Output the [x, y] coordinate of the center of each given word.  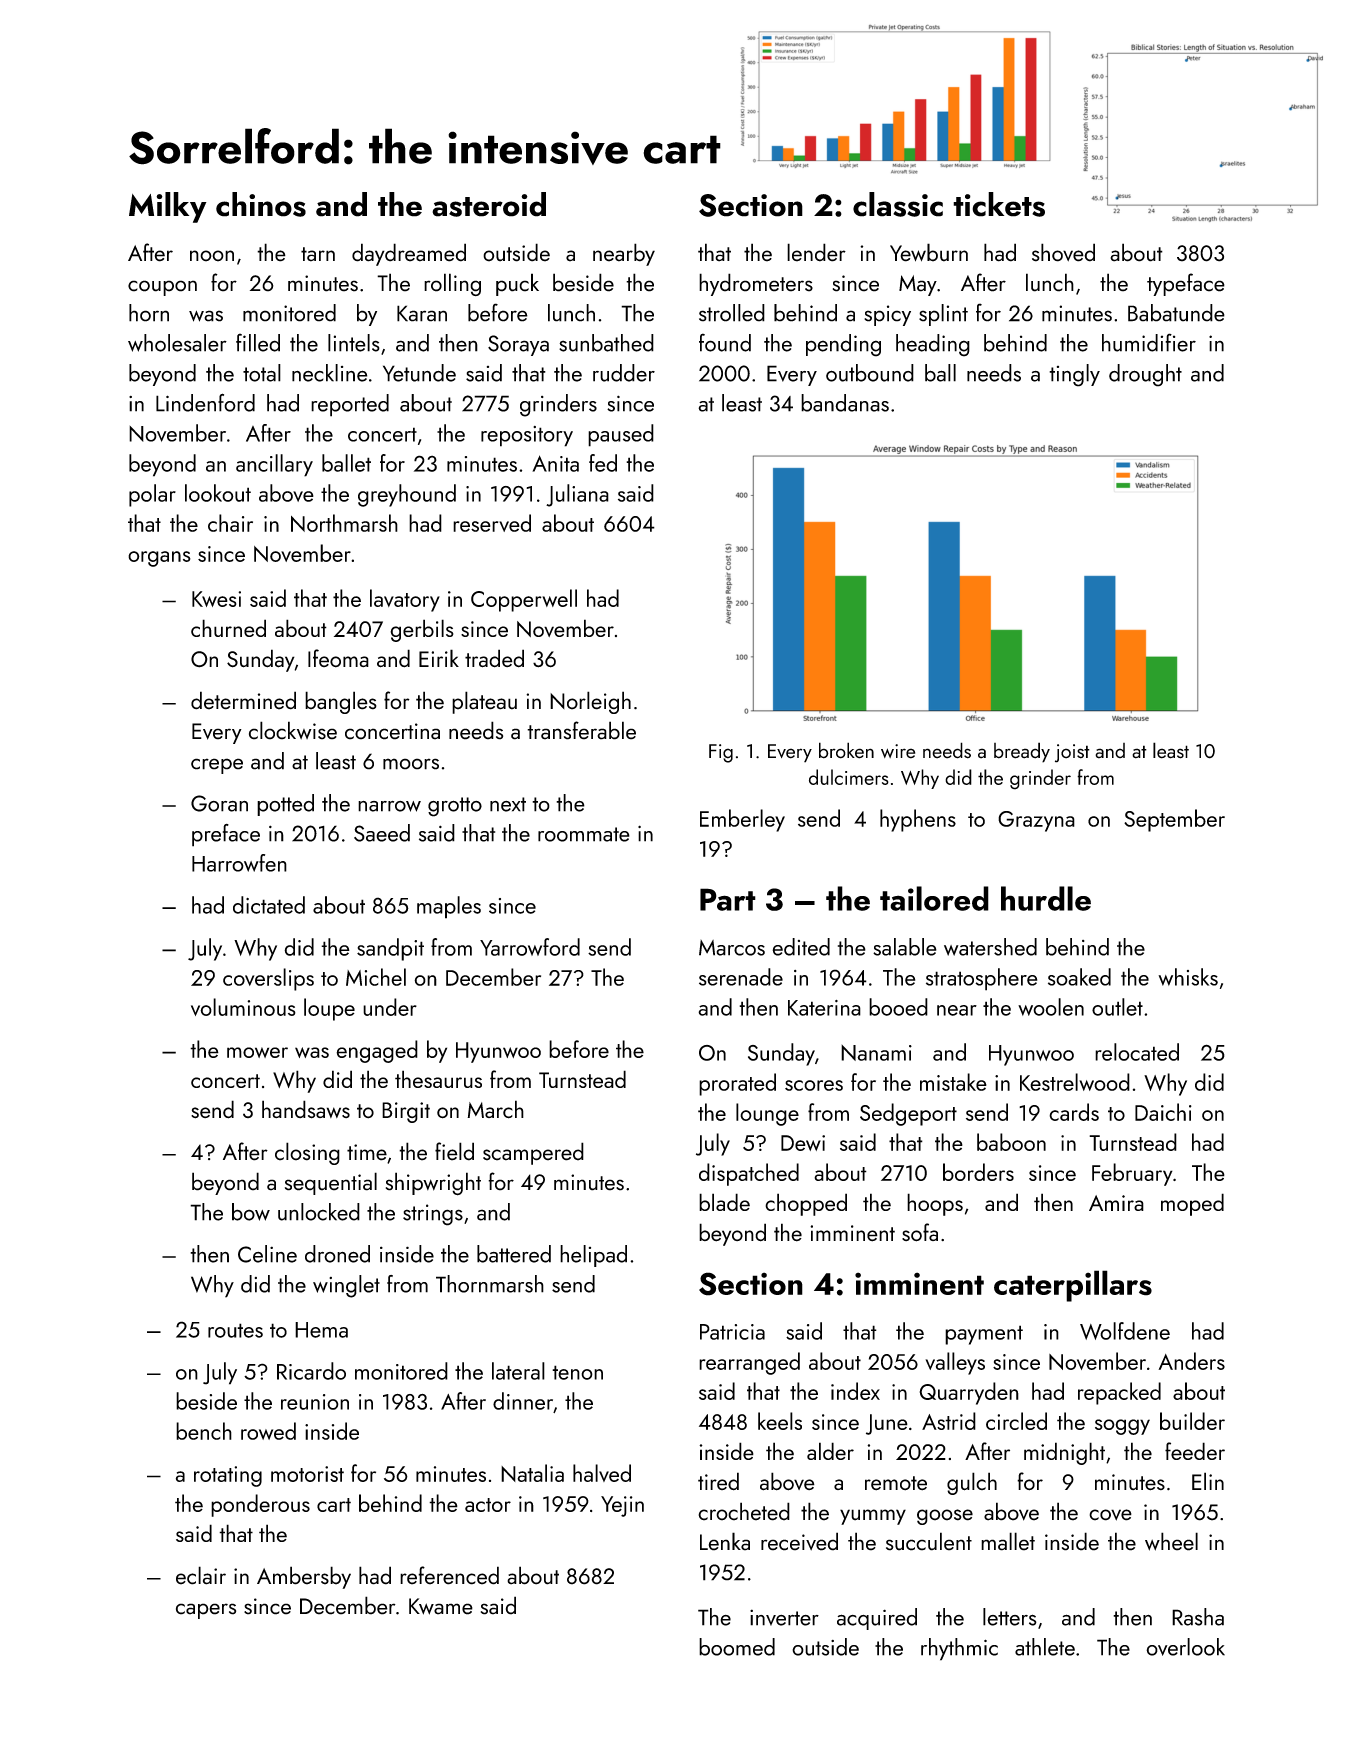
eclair [201, 1575]
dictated [269, 905]
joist [1072, 753]
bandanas [845, 403]
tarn [318, 254]
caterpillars [1073, 1286]
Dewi [803, 1143]
